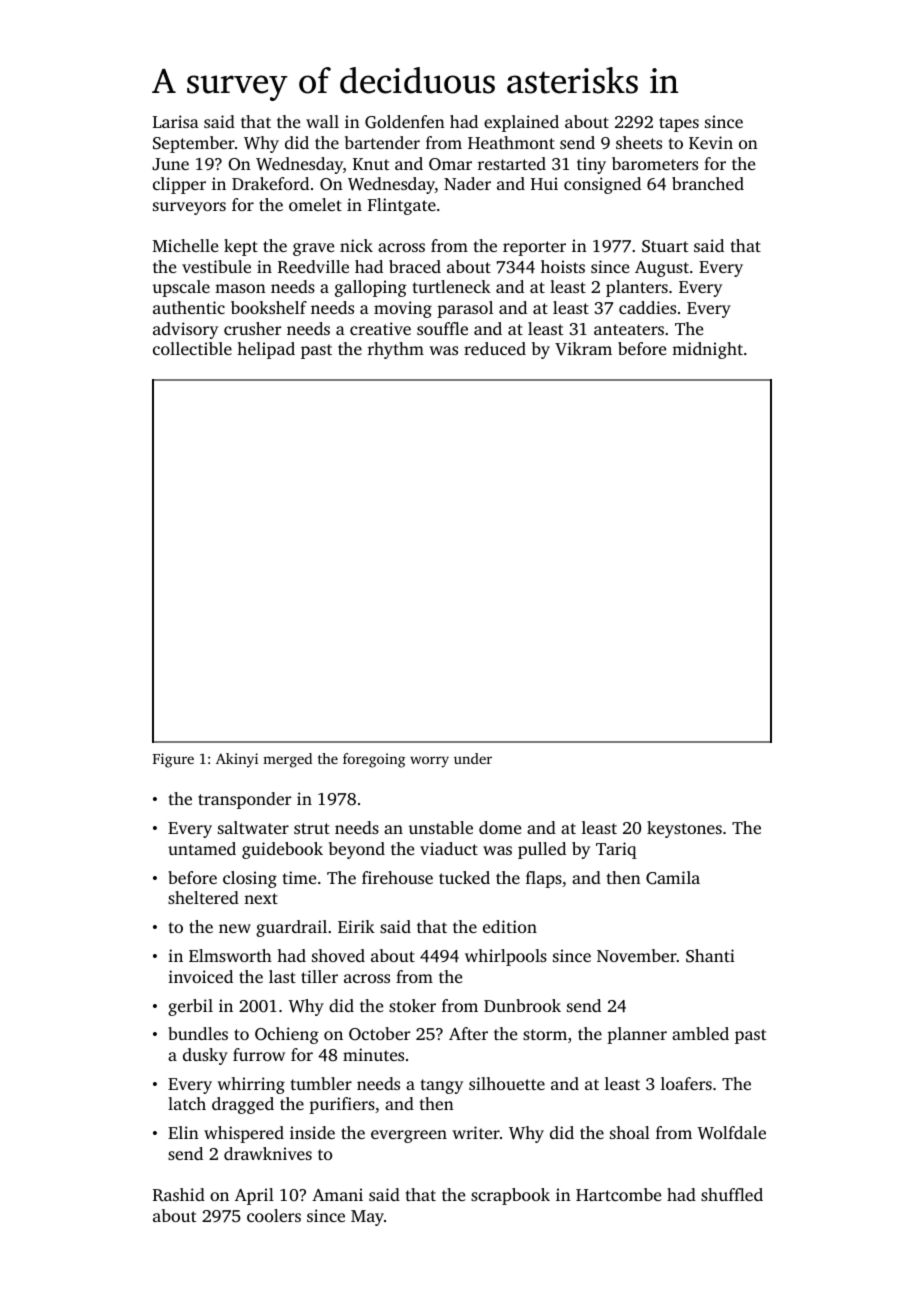  What do you see at coordinates (198, 1033) in the screenshot?
I see `bundles` at bounding box center [198, 1033].
